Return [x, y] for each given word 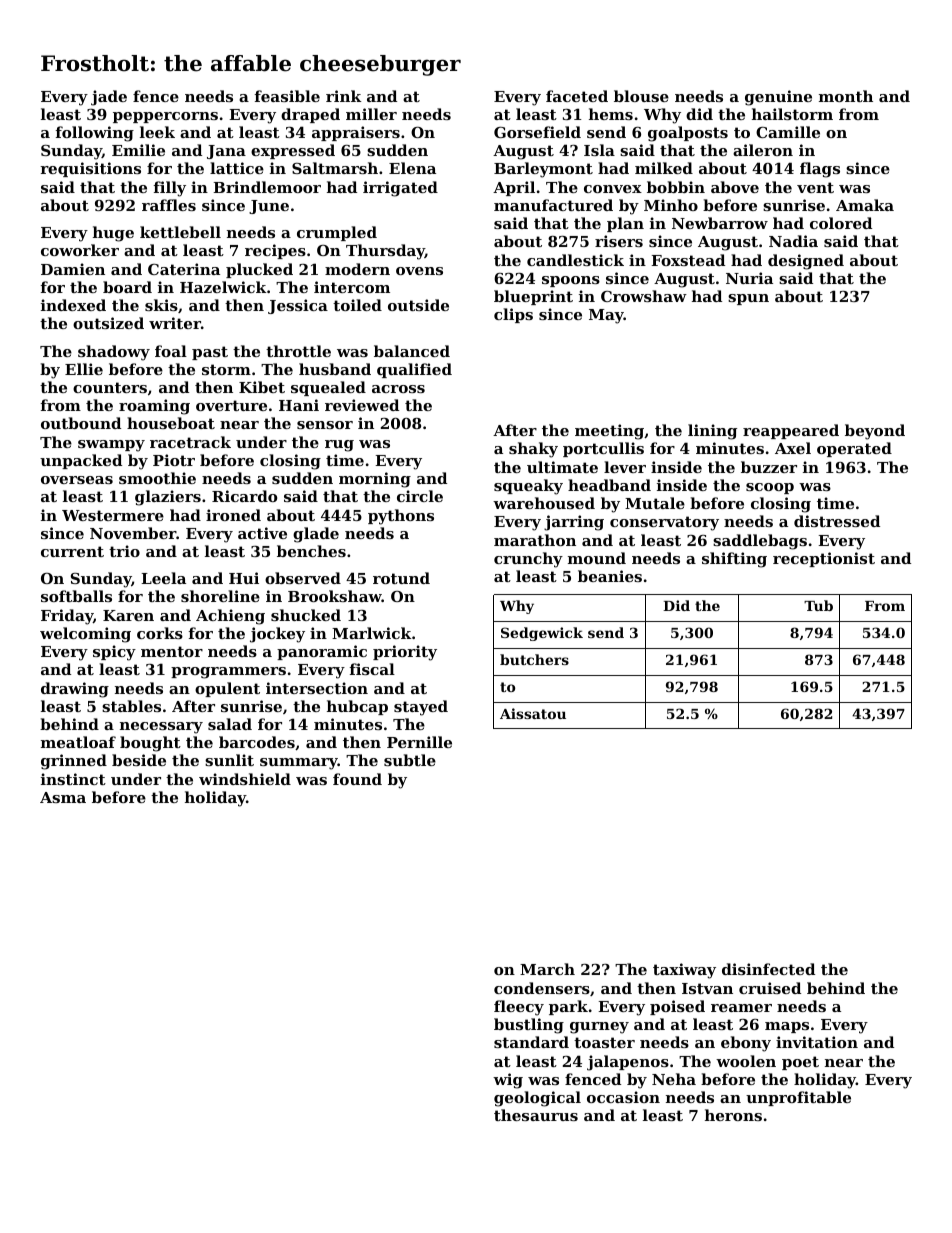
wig [508, 1081]
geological [537, 1099]
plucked [259, 270]
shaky [533, 450]
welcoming [85, 635]
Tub [818, 605]
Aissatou [533, 713]
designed [806, 262]
